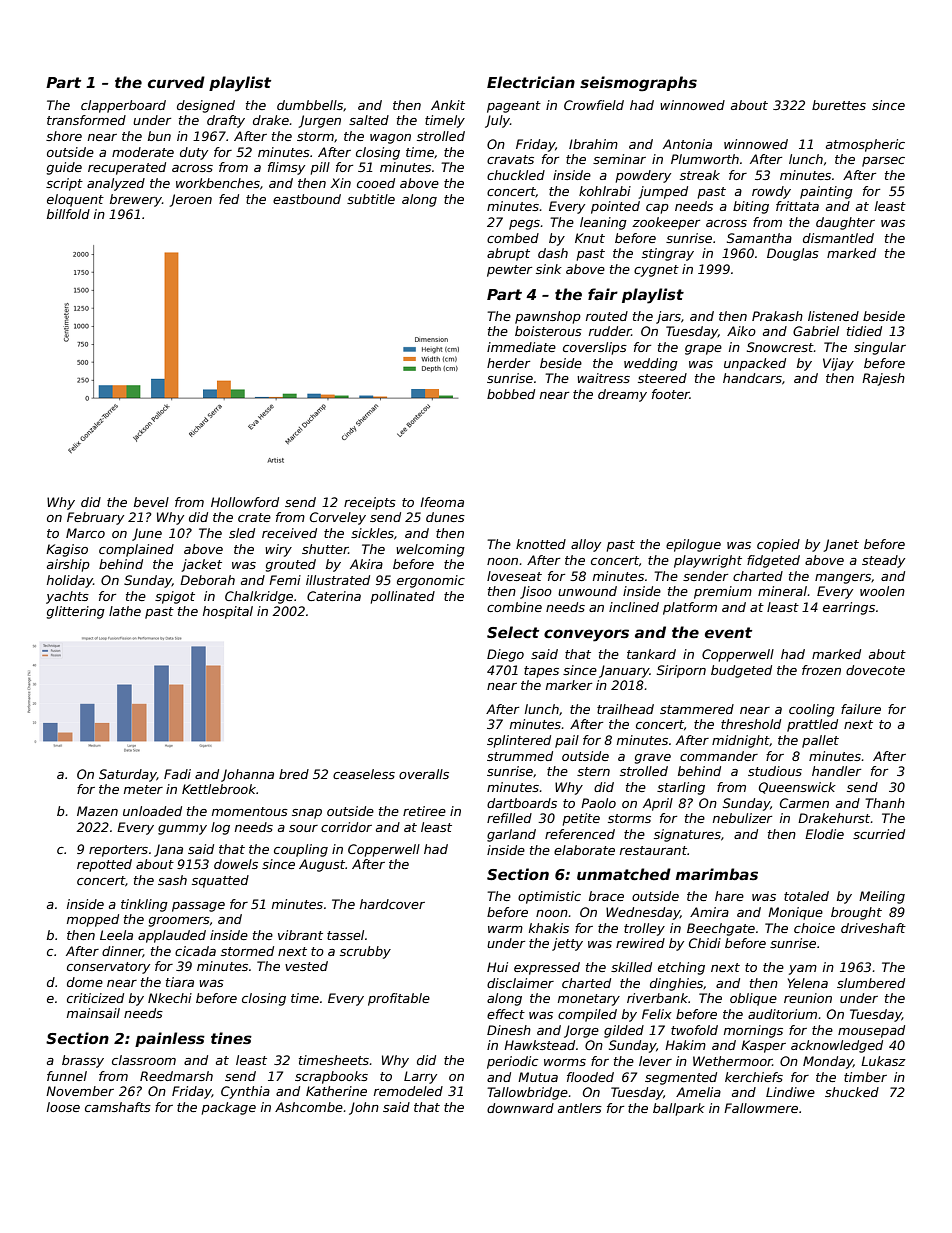  Describe the element at coordinates (190, 200) in the screenshot. I see `Jeroen` at that location.
